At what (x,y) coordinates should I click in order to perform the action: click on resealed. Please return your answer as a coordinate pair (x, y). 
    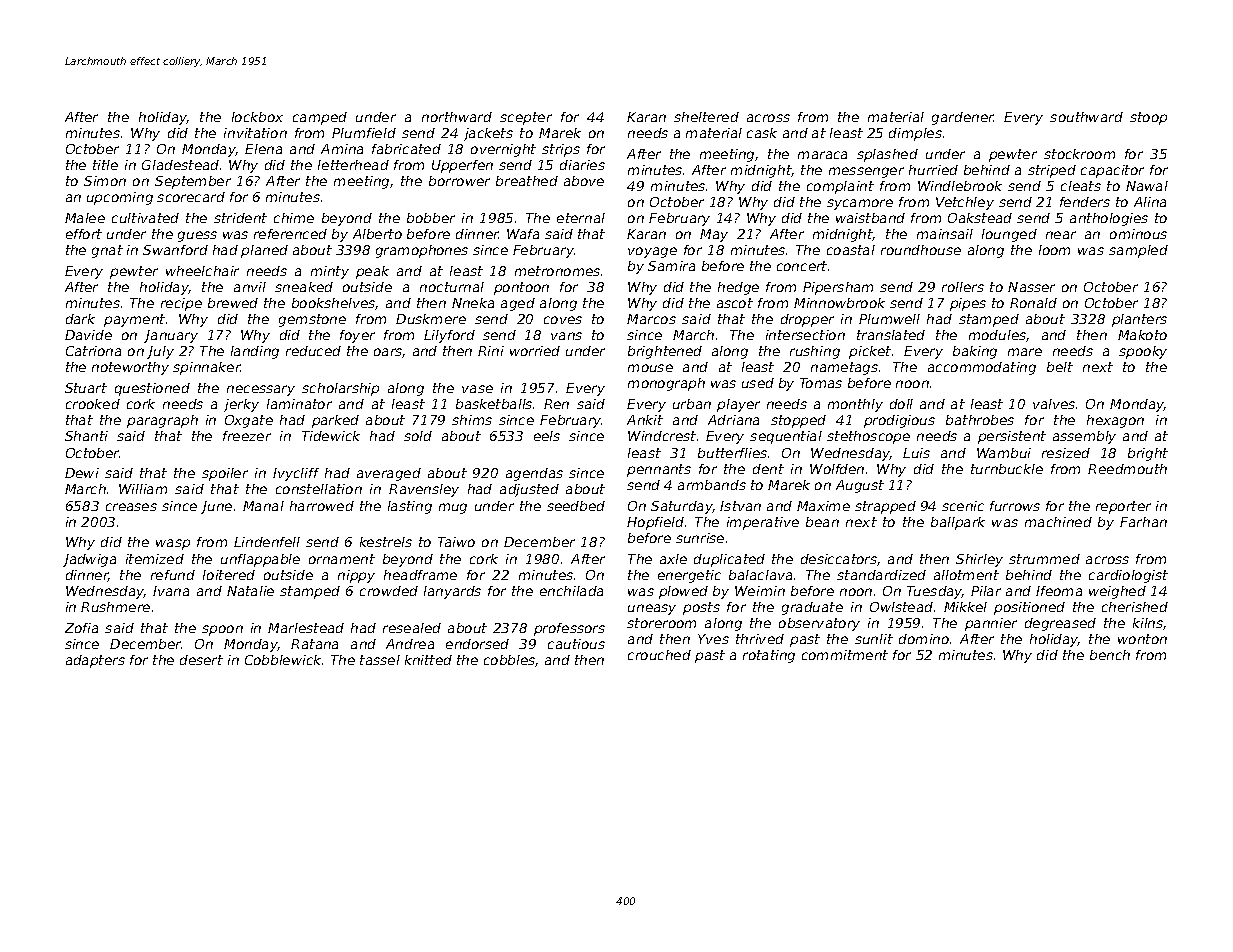
    Looking at the image, I should click on (412, 628).
